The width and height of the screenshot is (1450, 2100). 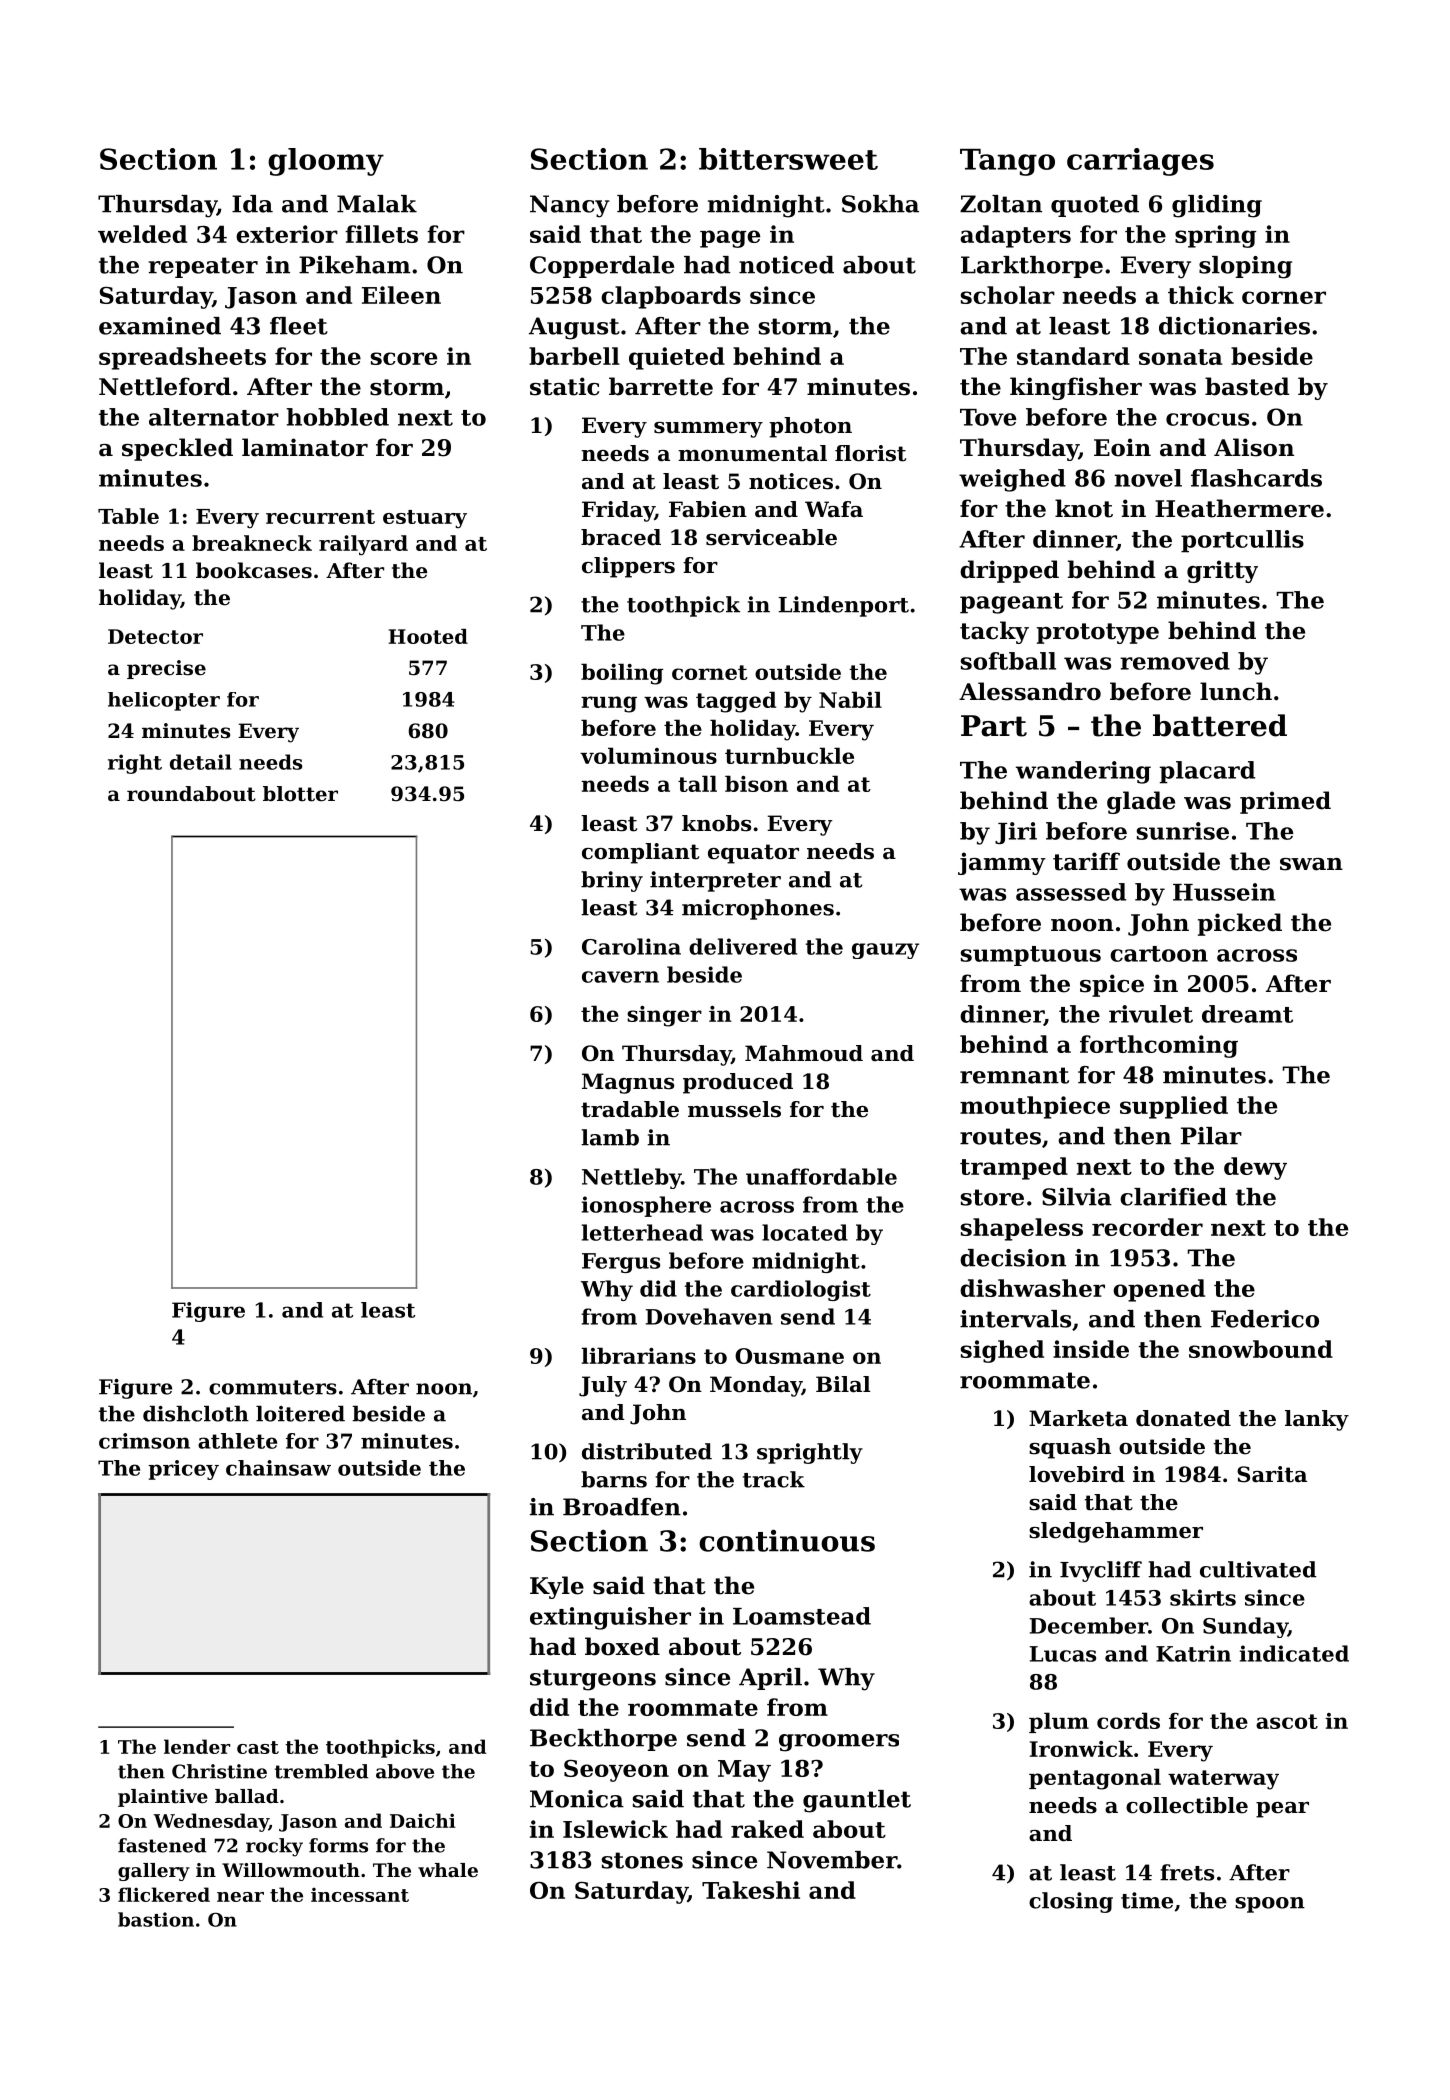 I want to click on bastion, so click(x=156, y=1919).
